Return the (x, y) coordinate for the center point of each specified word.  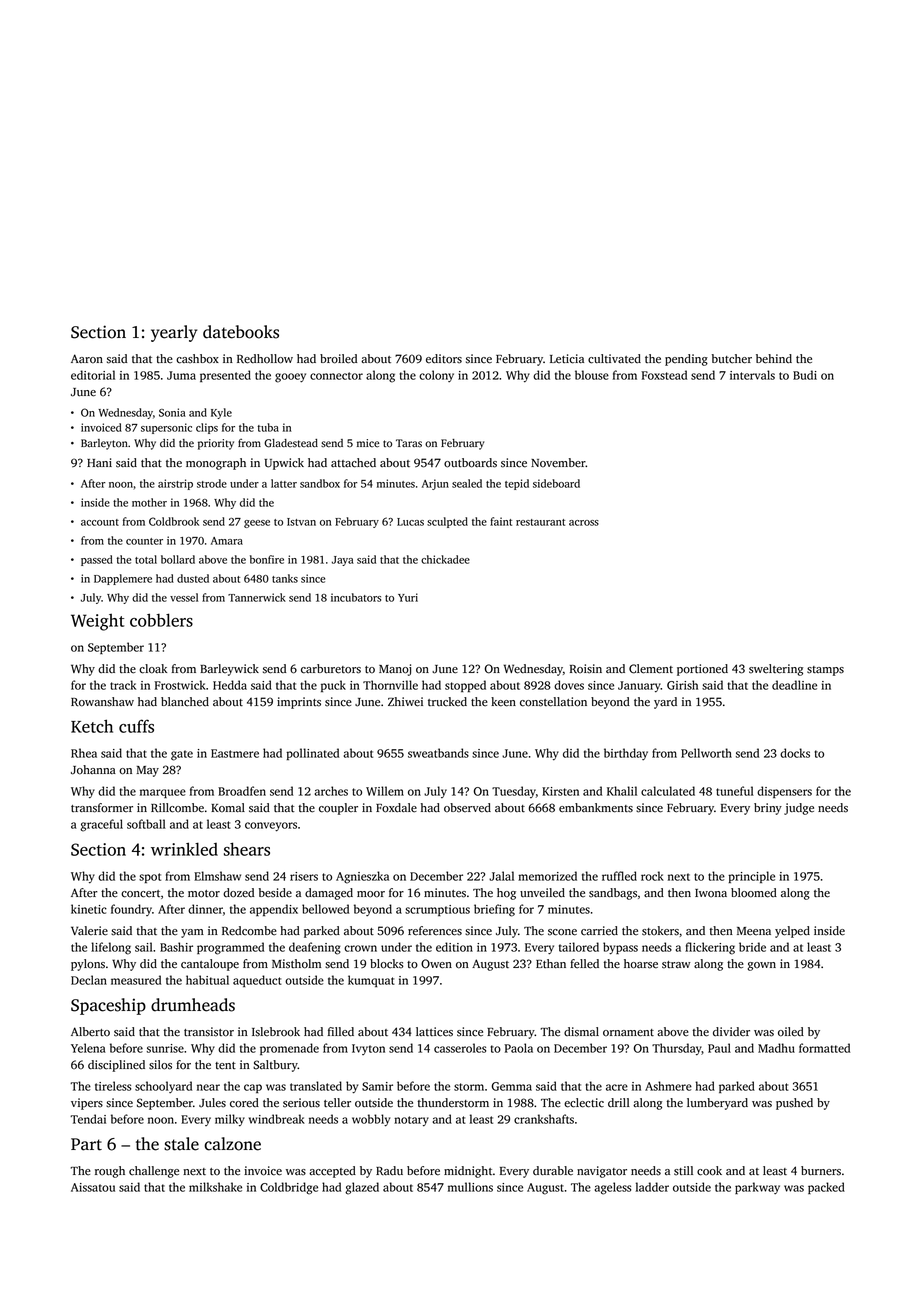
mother (149, 502)
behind (774, 359)
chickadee (445, 559)
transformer (102, 808)
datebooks (241, 332)
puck (333, 686)
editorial (93, 375)
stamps (825, 671)
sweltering (776, 670)
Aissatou (93, 1187)
